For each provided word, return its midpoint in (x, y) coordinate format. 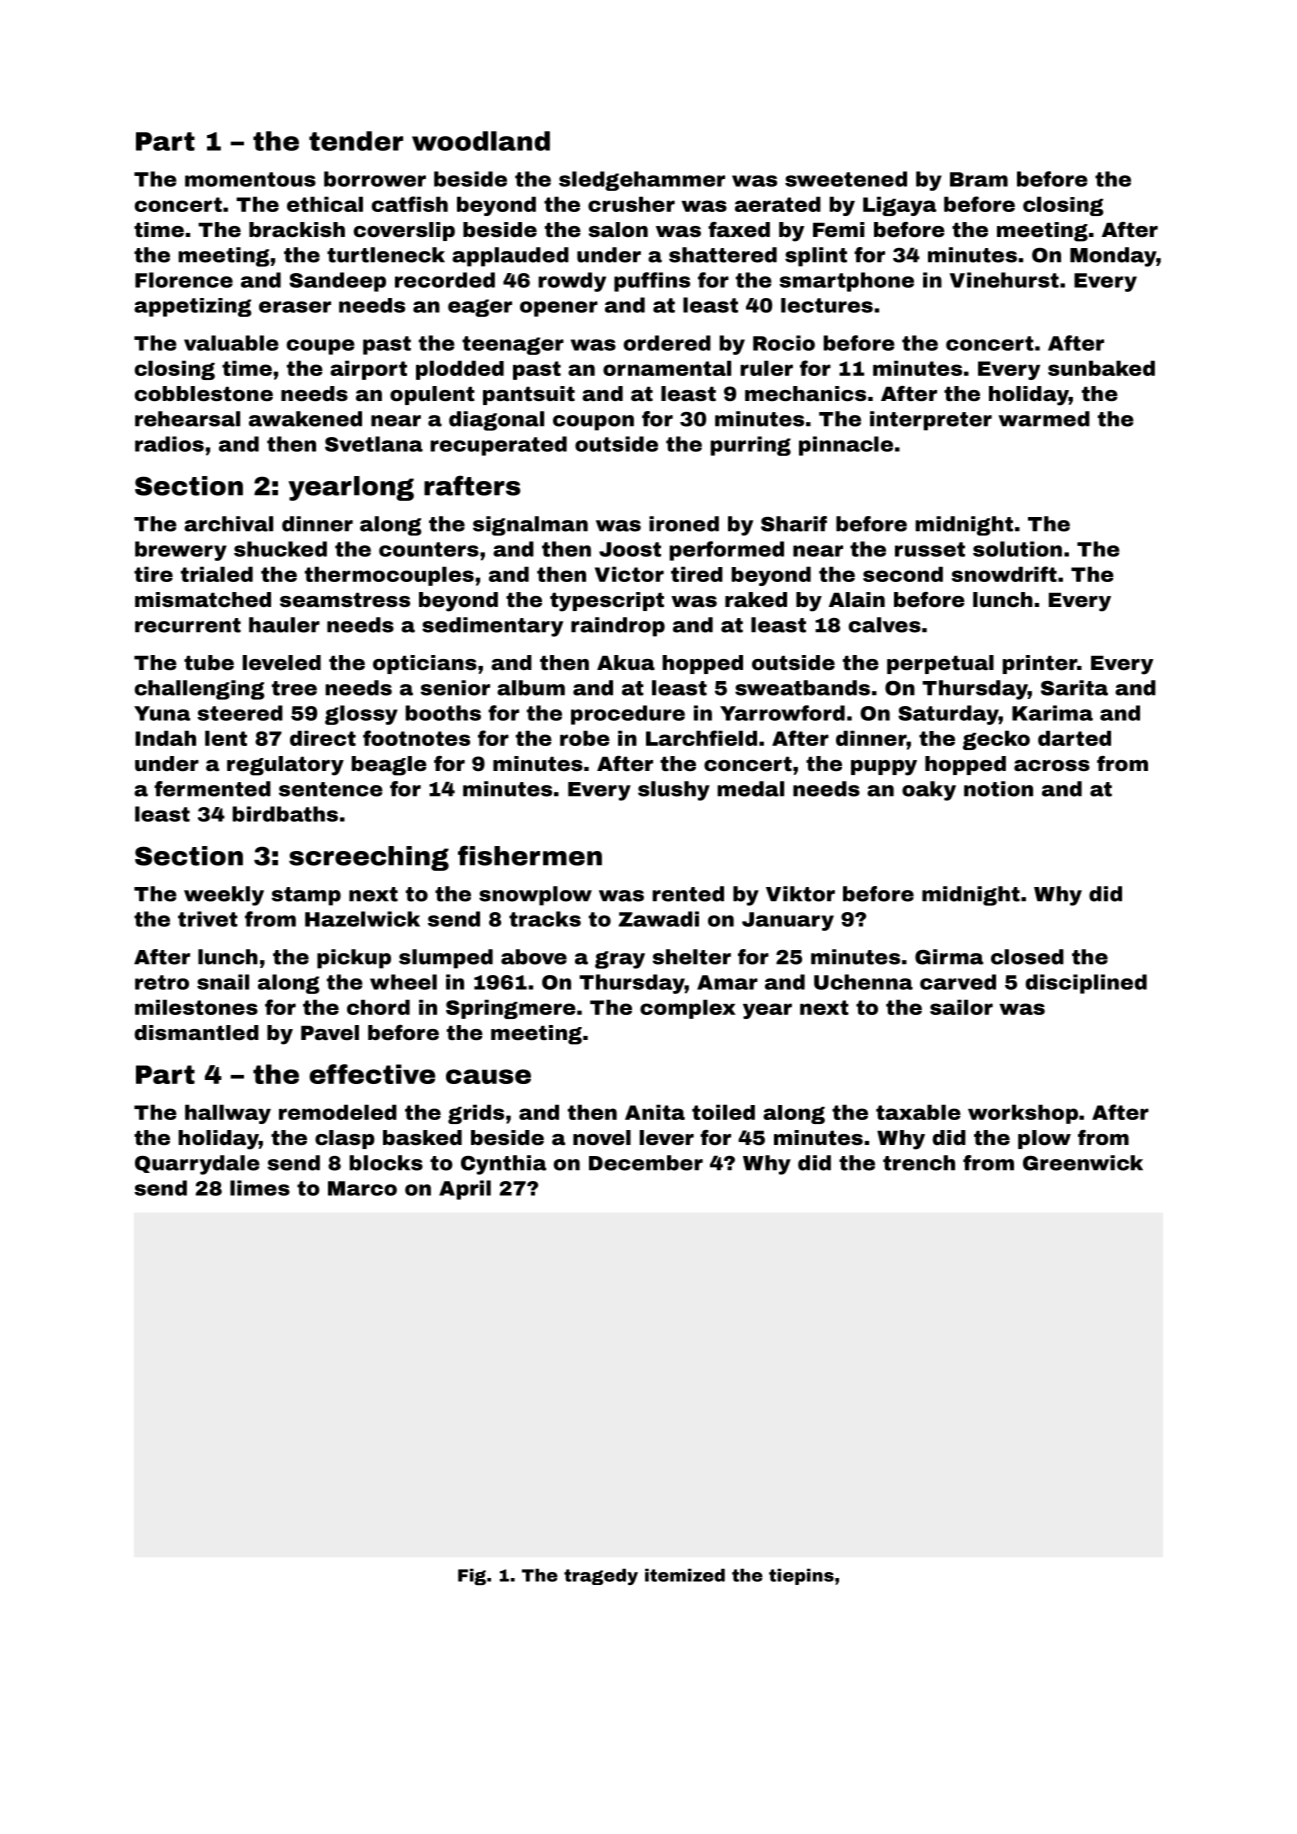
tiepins (801, 1576)
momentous (250, 179)
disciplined (1086, 984)
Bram (979, 179)
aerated (778, 204)
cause (488, 1076)
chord (378, 1007)
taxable (918, 1112)
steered (240, 713)
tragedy (601, 1576)
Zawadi (659, 919)
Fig (472, 1576)
